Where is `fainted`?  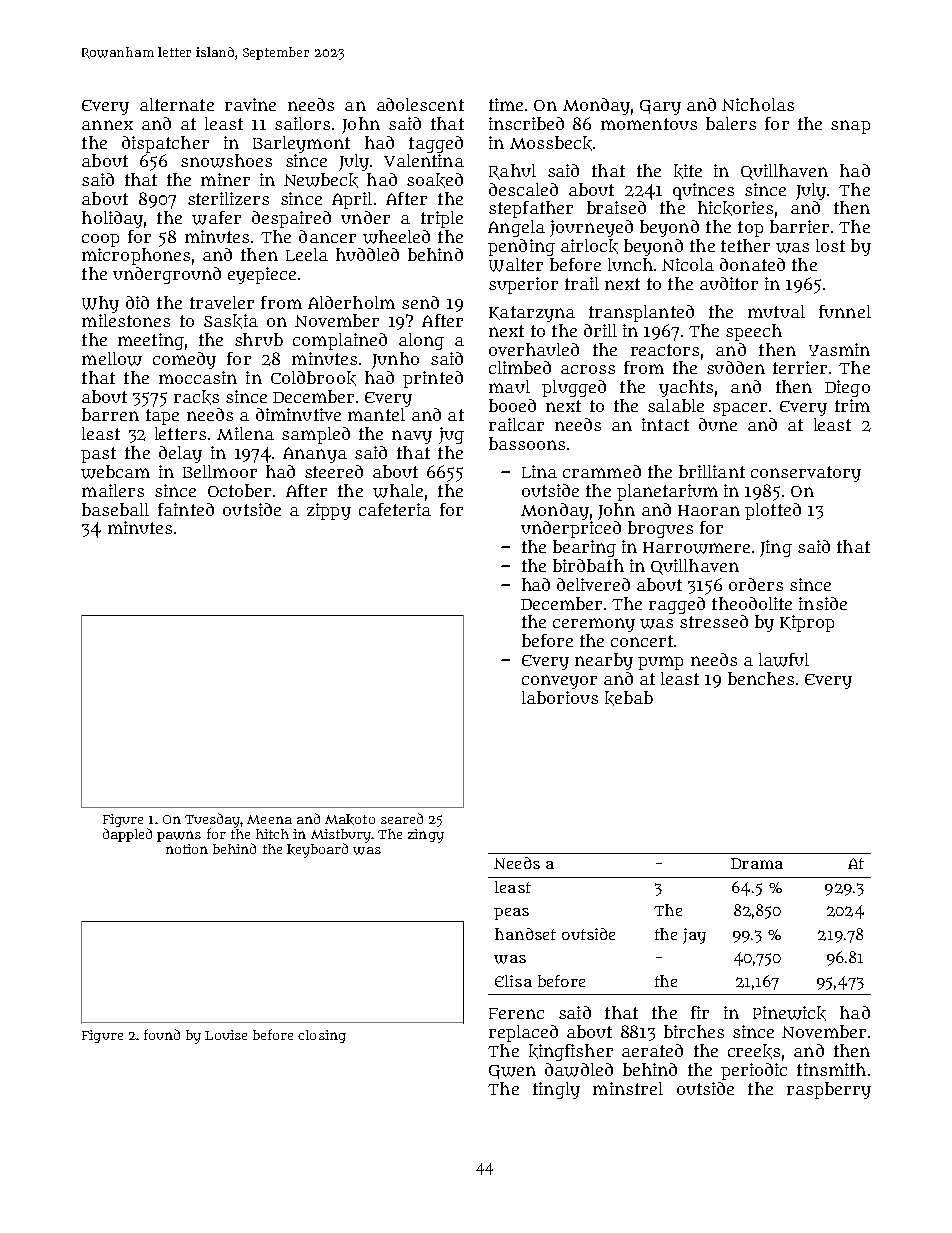
fainted is located at coordinates (186, 509).
